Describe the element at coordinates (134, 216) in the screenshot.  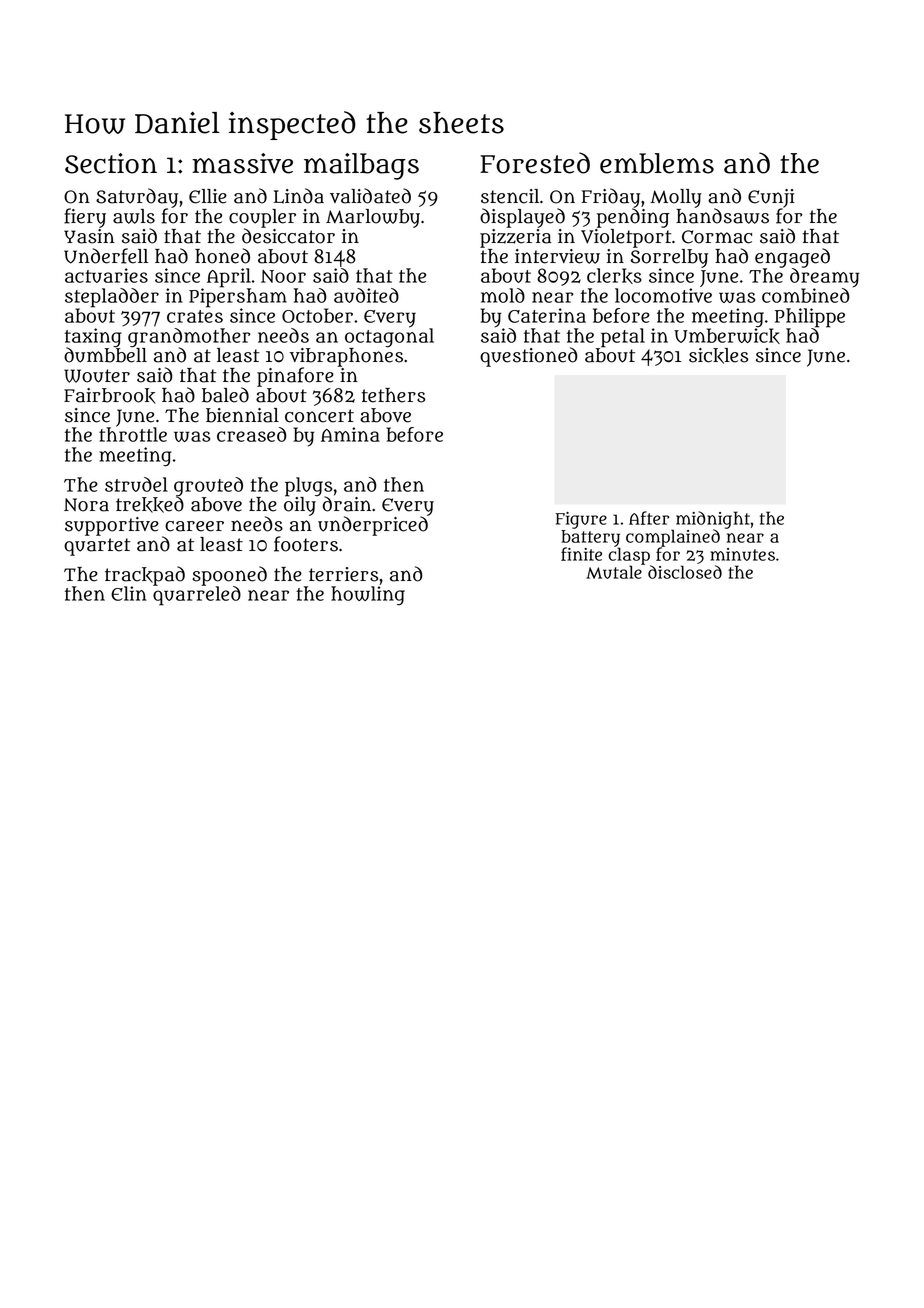
I see `awls` at that location.
